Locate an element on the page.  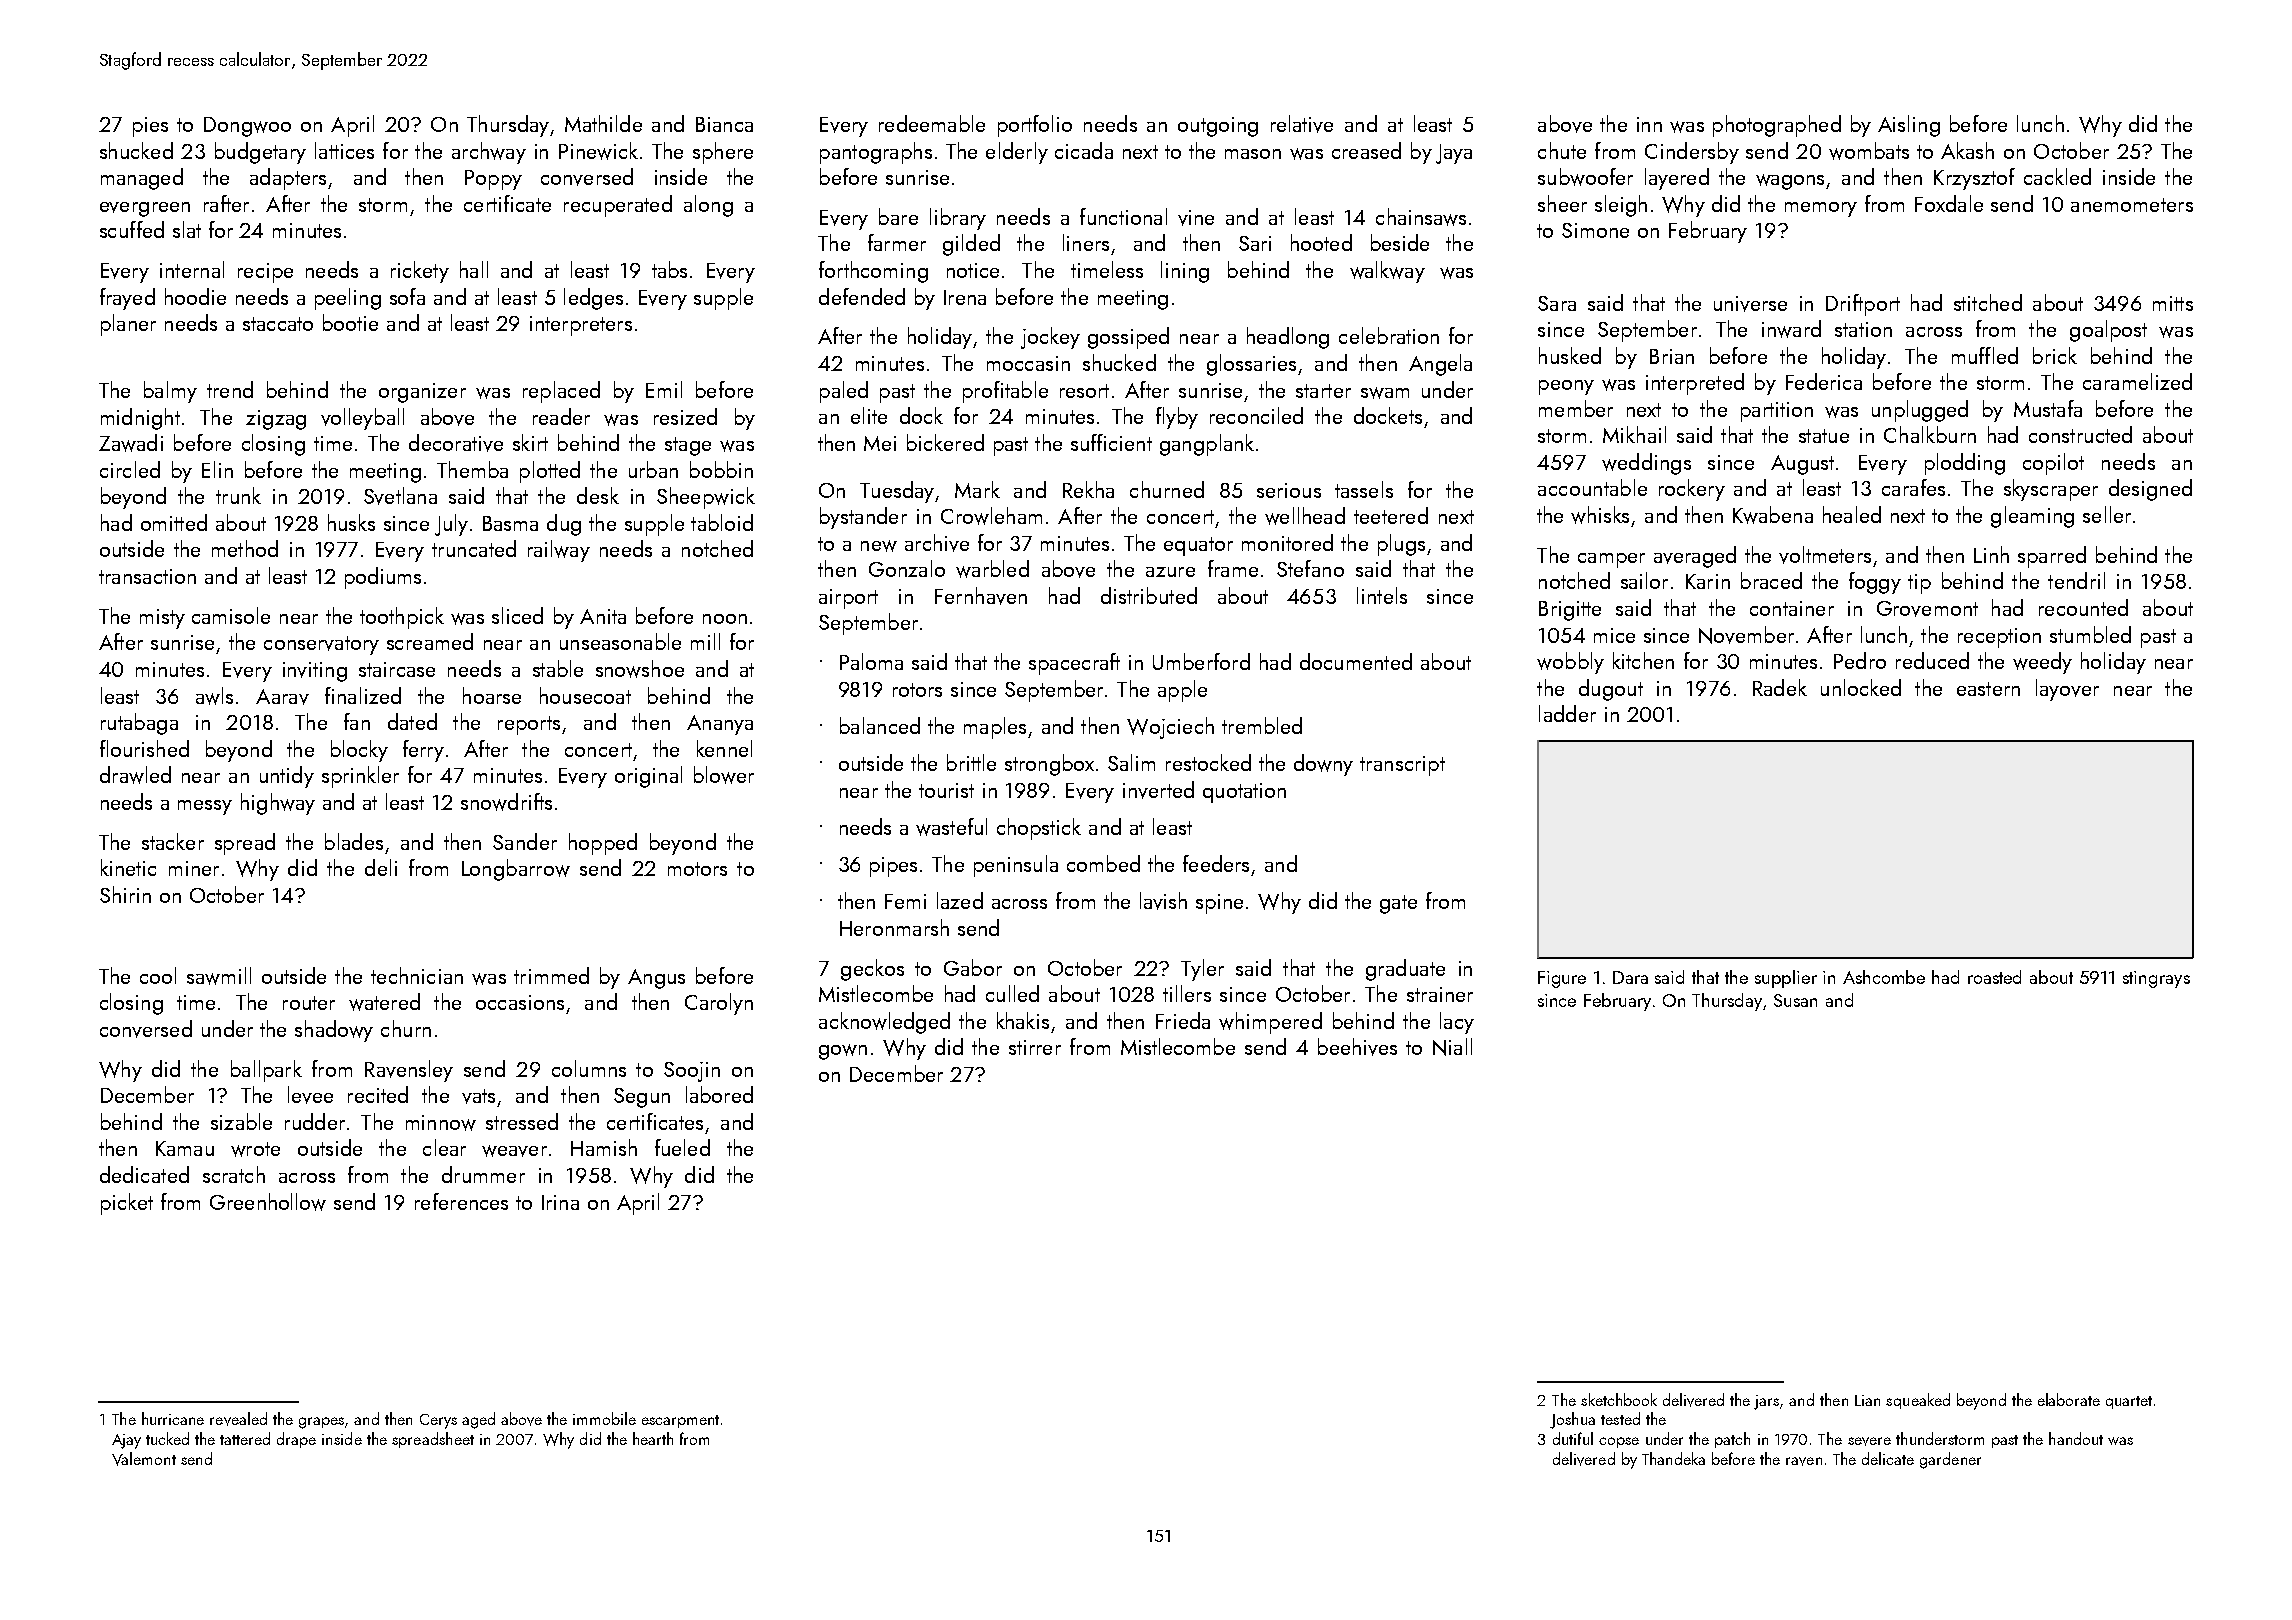
cicada is located at coordinates (1084, 150).
